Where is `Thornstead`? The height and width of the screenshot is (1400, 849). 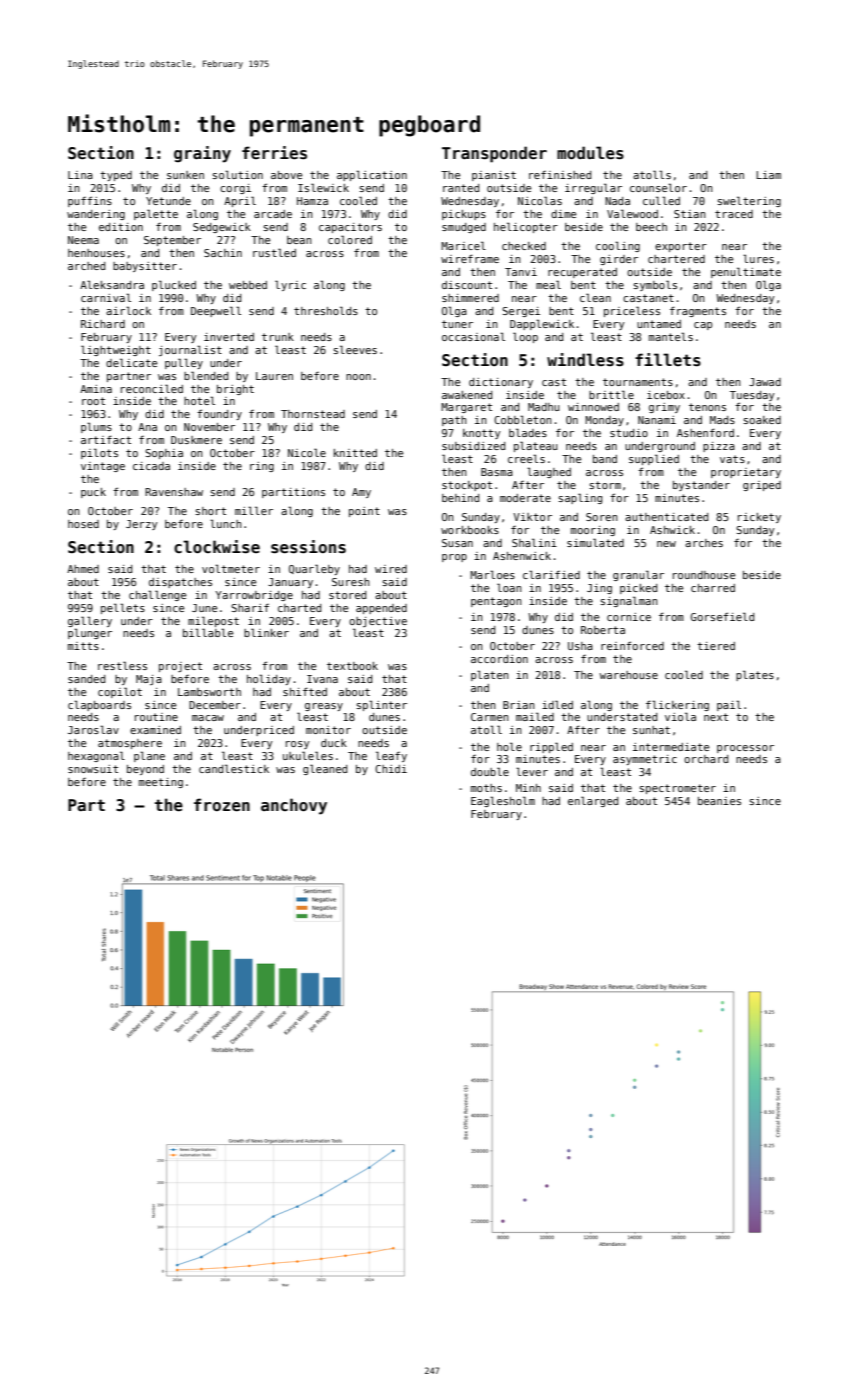 Thornstead is located at coordinates (313, 414).
